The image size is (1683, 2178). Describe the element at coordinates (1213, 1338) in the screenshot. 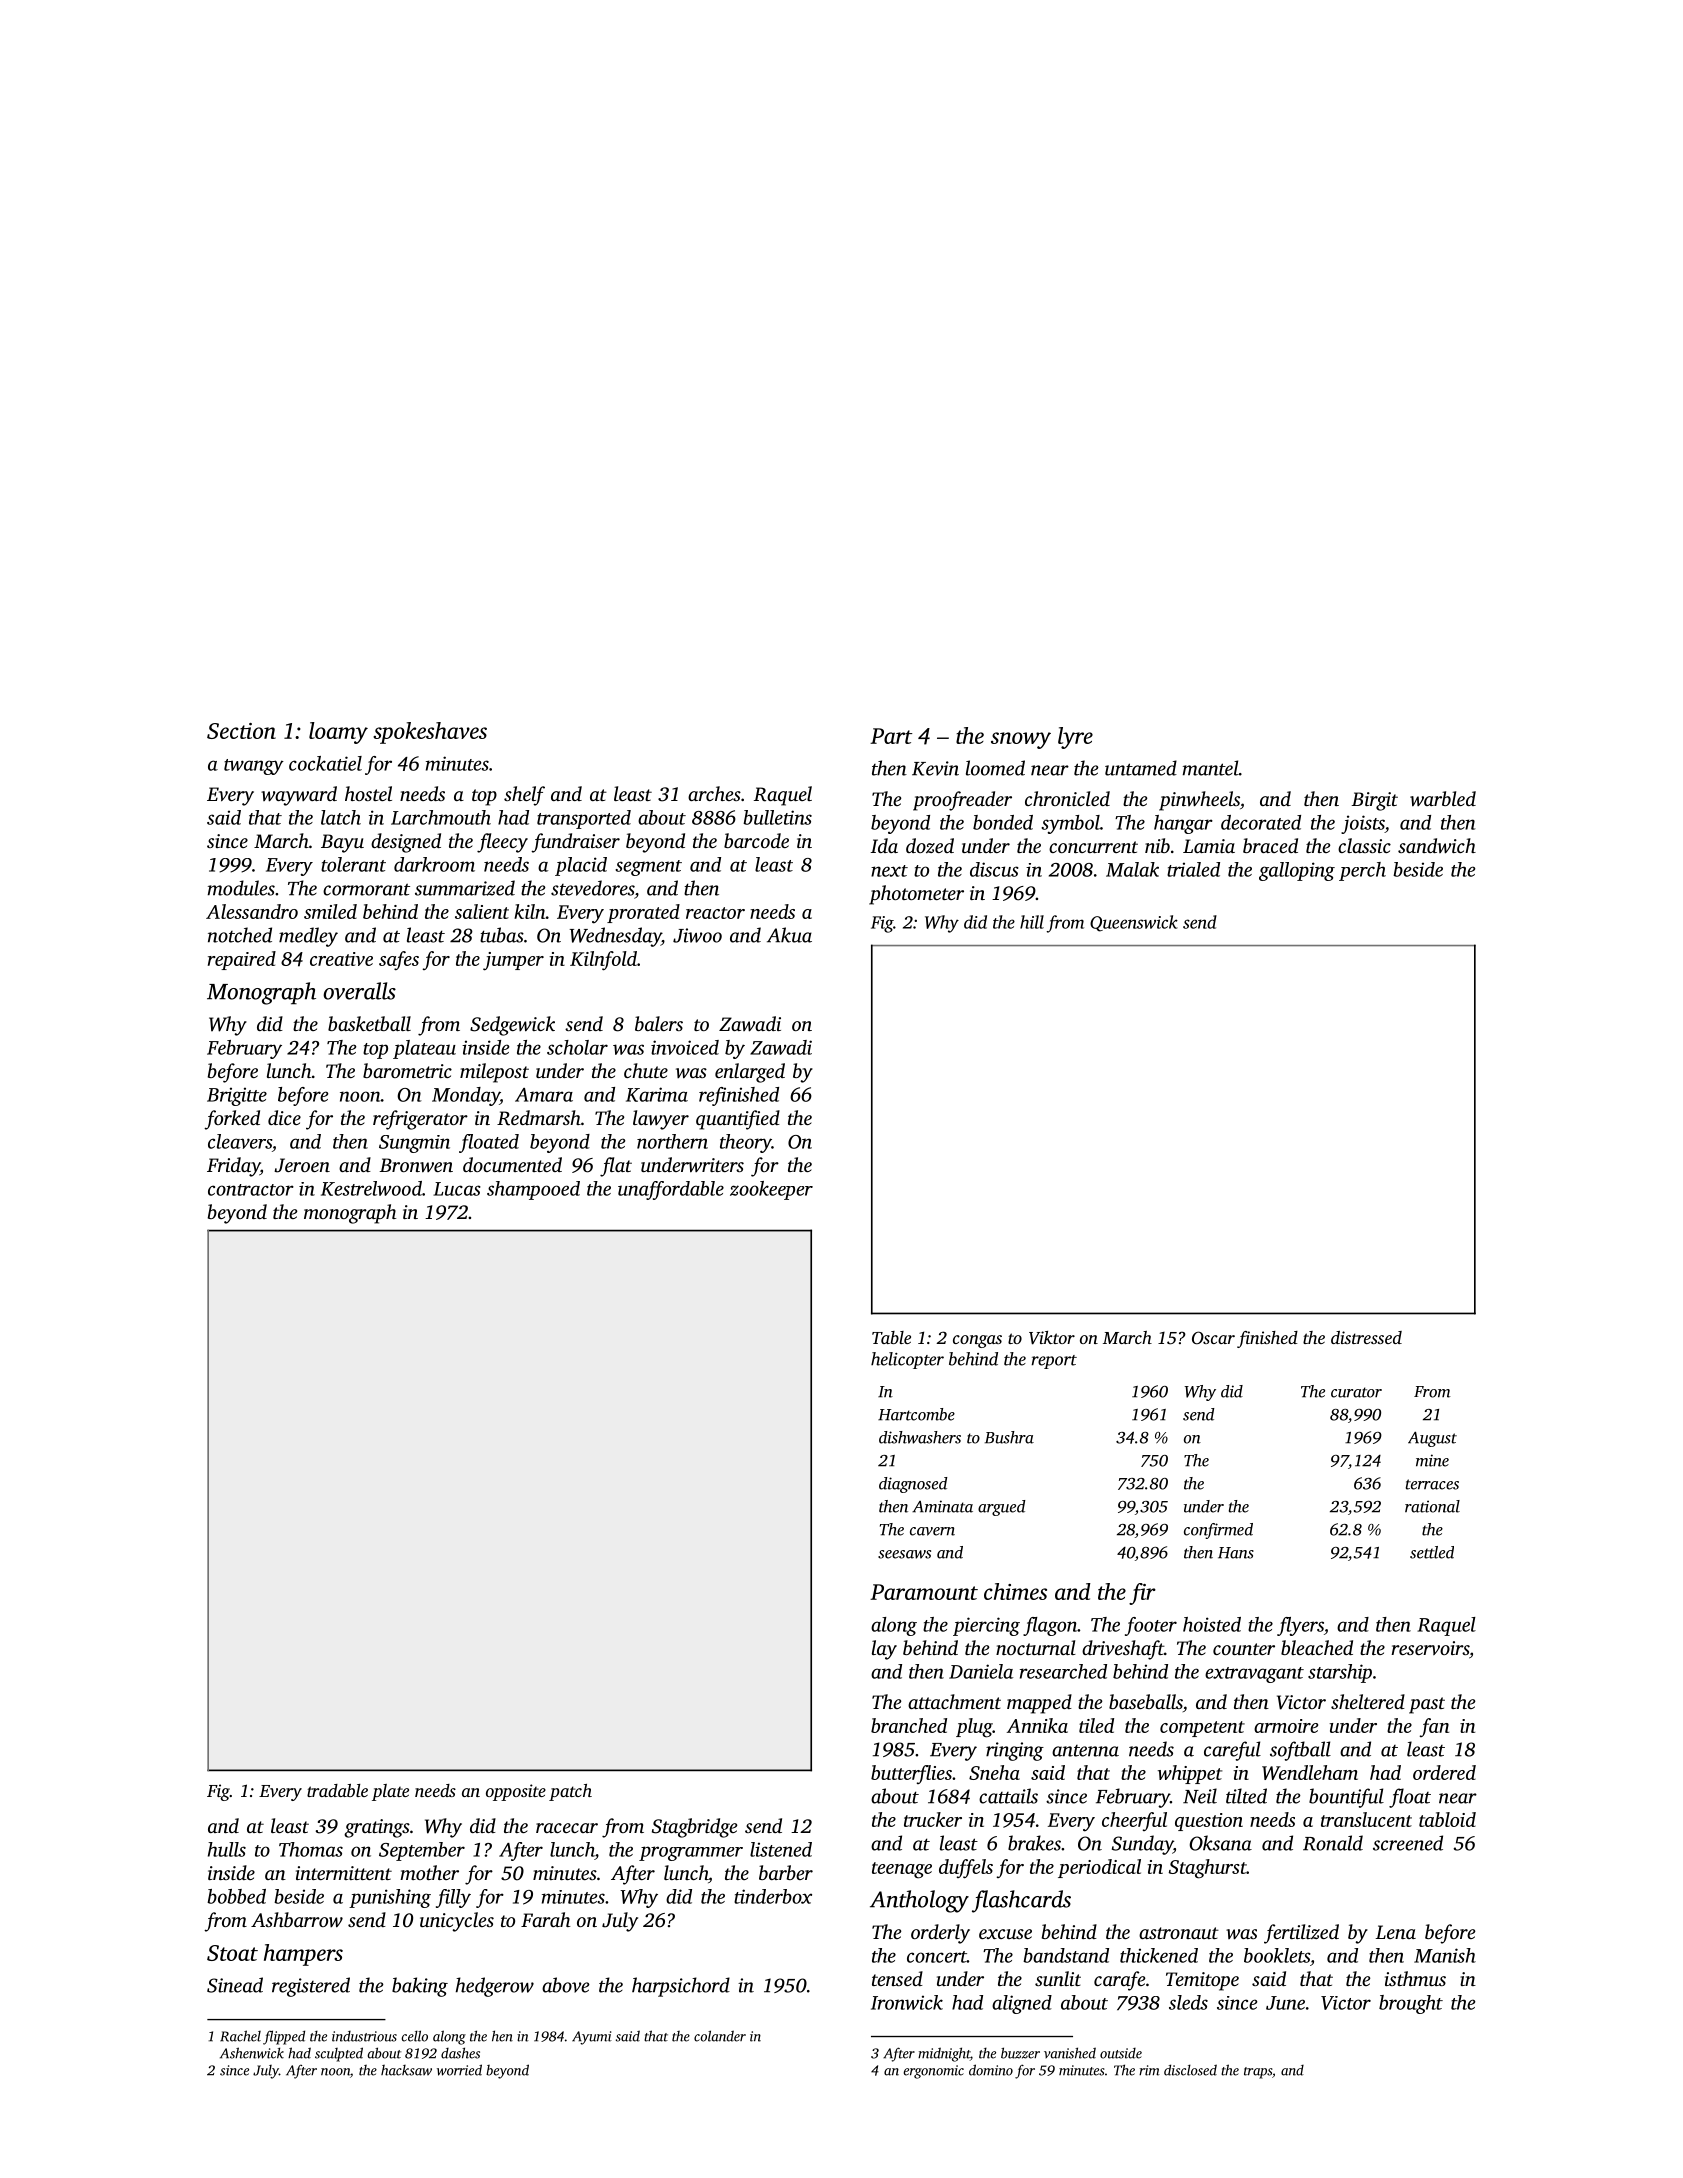

I see `Oscar` at that location.
